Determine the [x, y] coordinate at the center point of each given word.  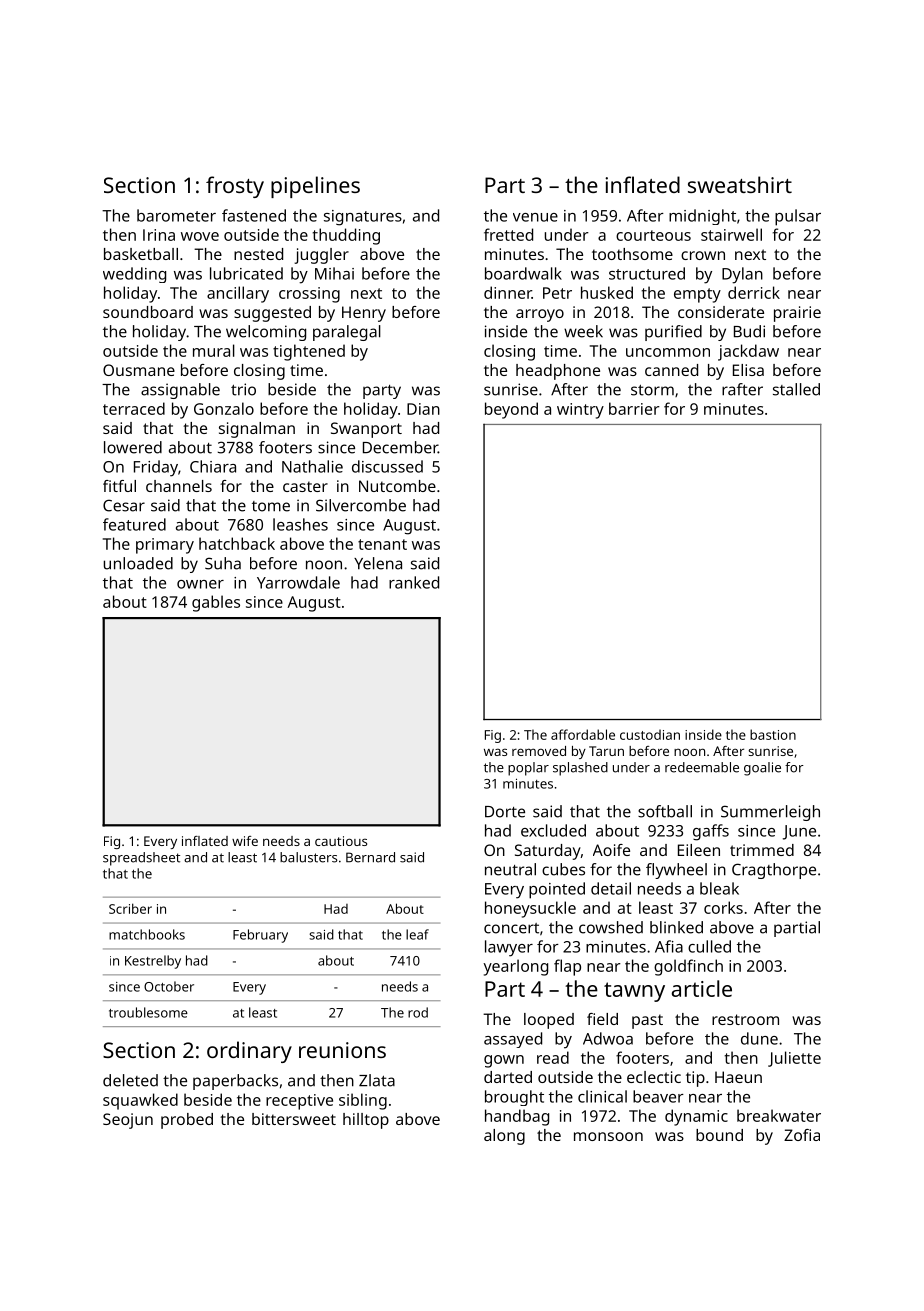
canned [671, 370]
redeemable [702, 767]
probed [187, 1121]
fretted [508, 234]
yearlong [515, 967]
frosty [235, 187]
